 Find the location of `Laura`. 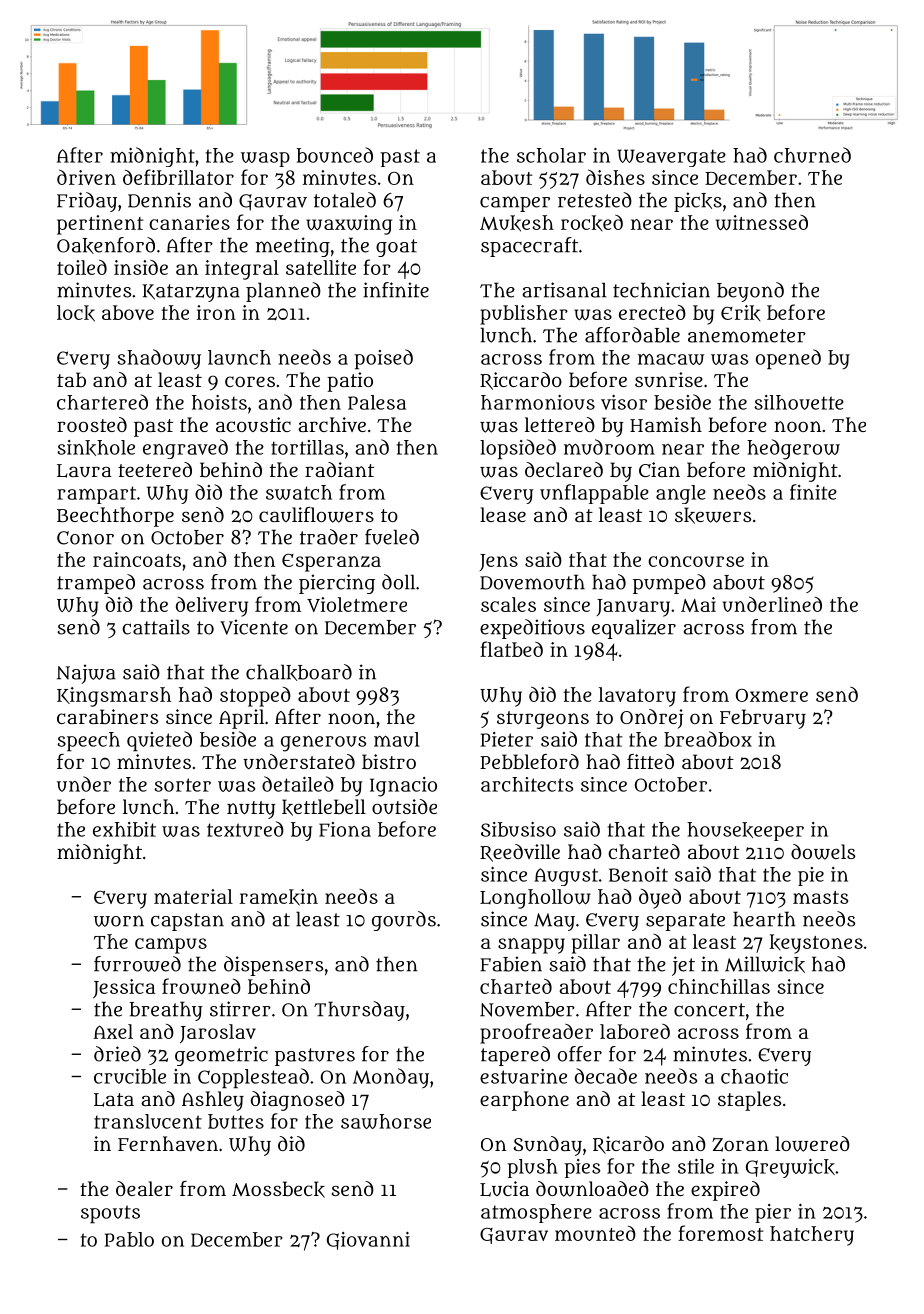

Laura is located at coordinates (84, 471).
